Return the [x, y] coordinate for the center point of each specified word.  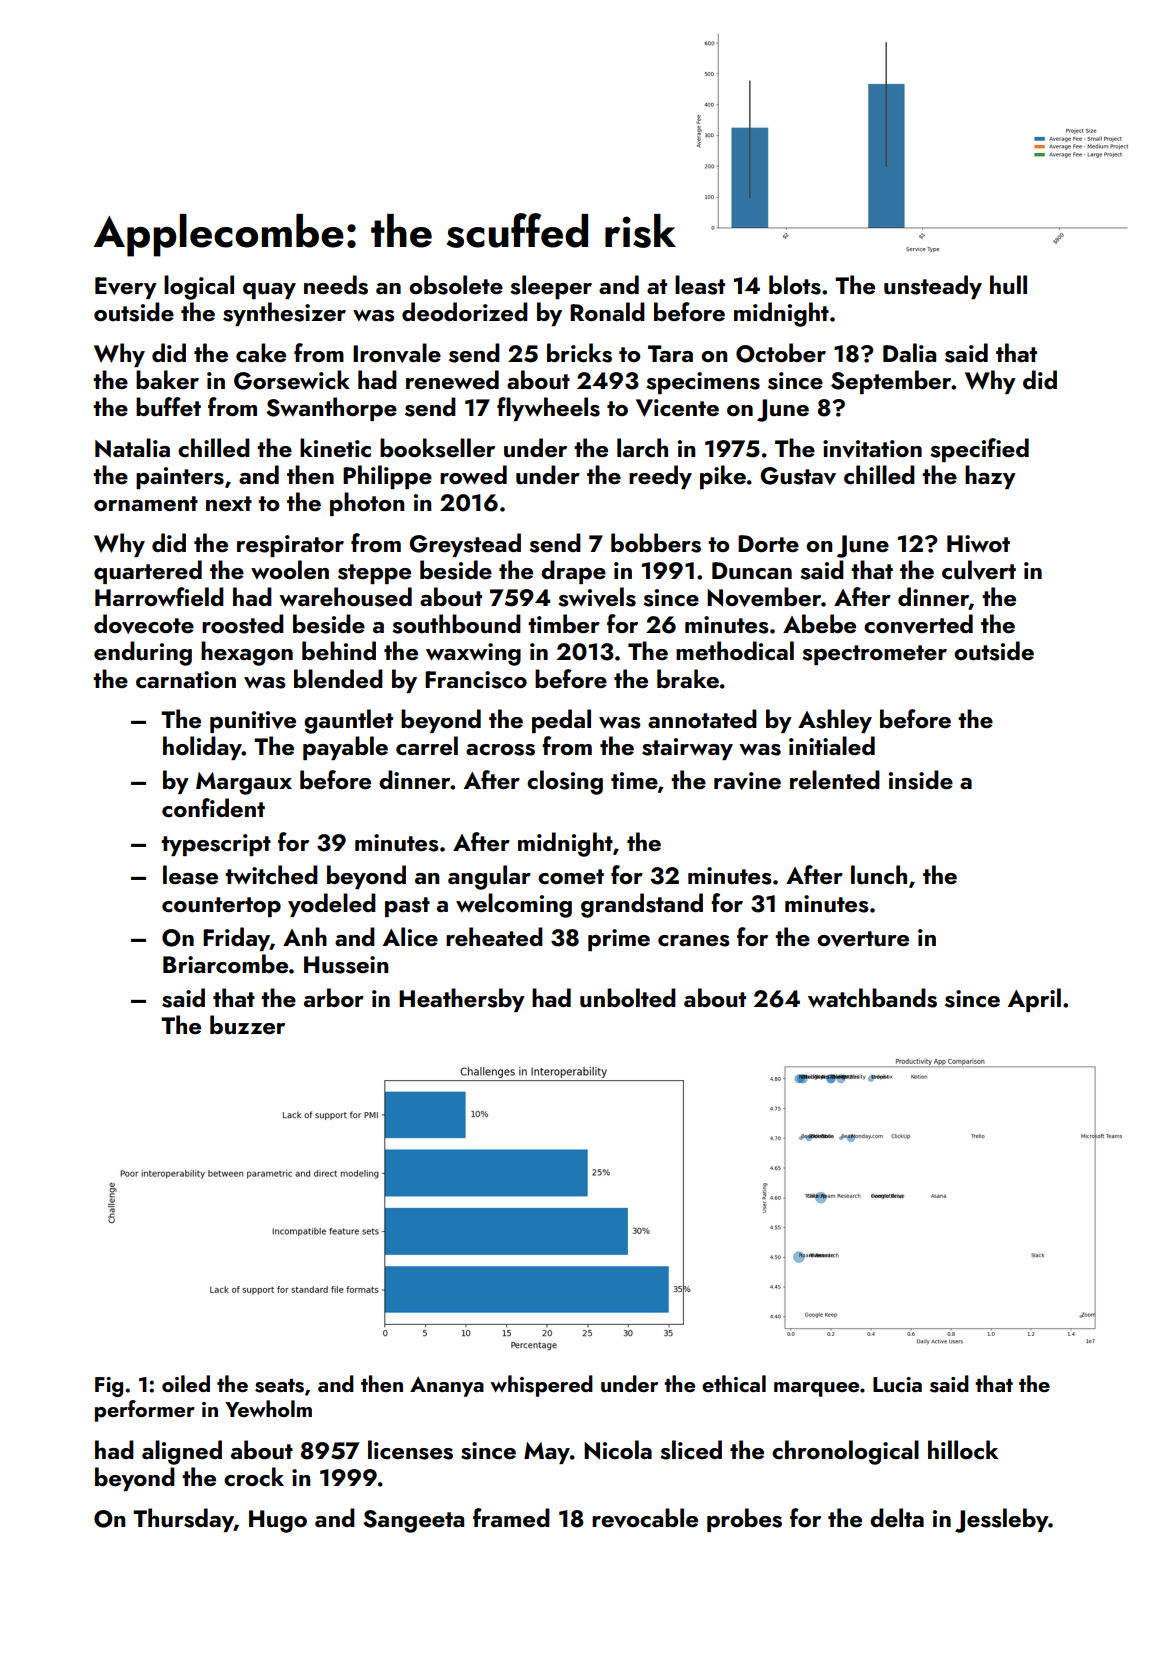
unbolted [628, 998]
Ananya [447, 1387]
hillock [963, 1449]
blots [795, 285]
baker [167, 379]
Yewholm [268, 1408]
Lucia [897, 1384]
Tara [670, 353]
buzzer [247, 1025]
